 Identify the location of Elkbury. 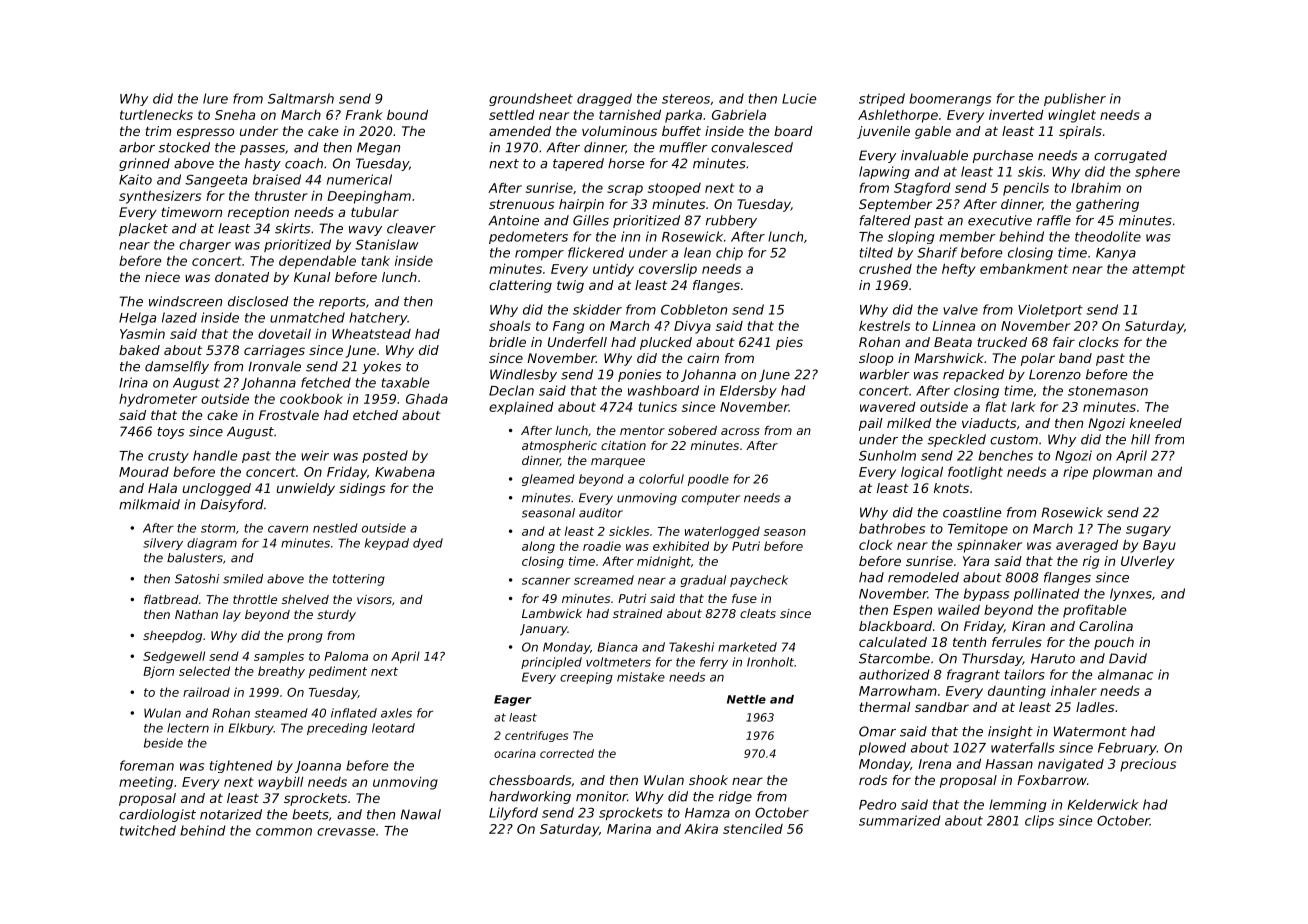
(251, 729).
